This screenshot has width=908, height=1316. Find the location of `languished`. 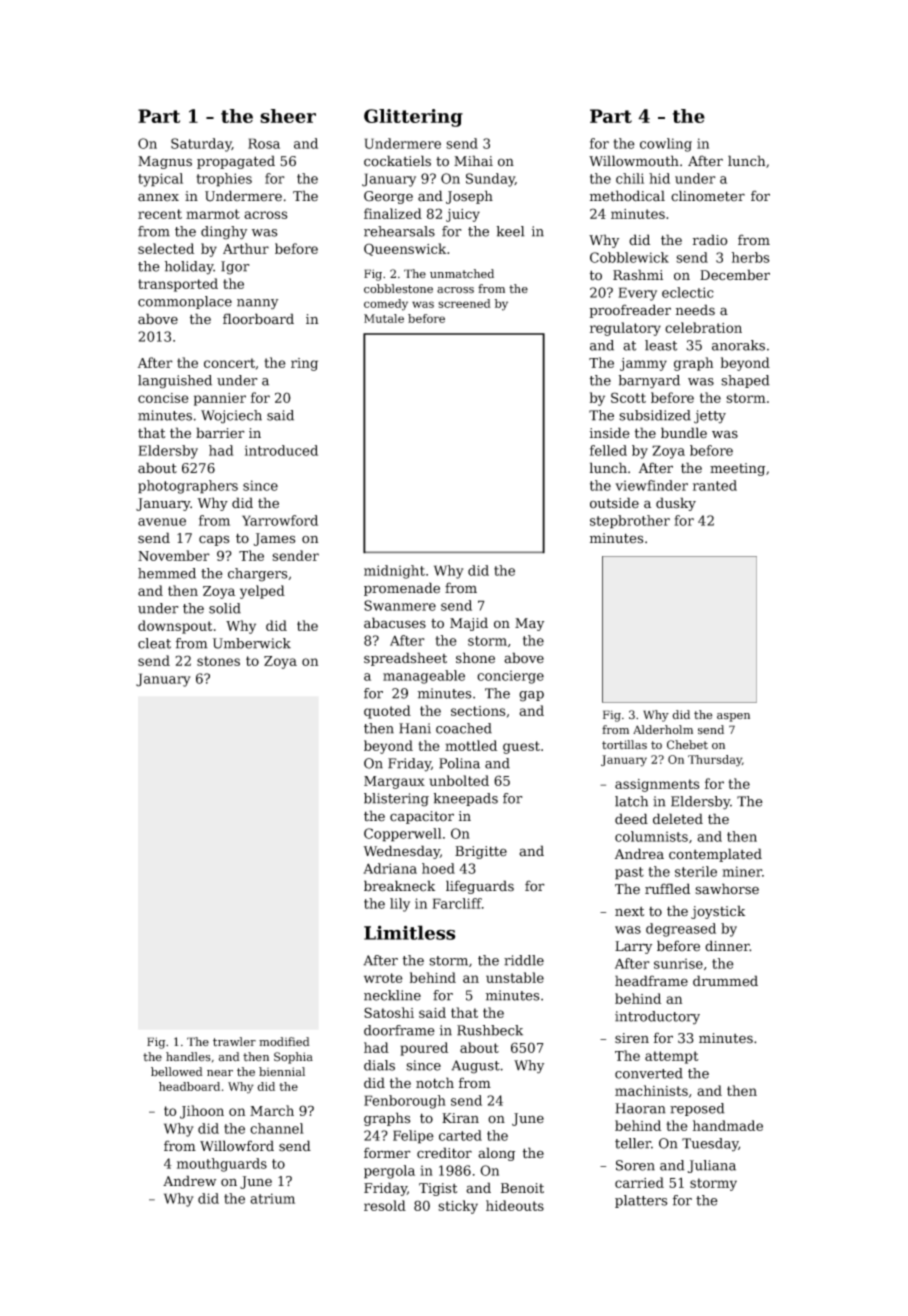

languished is located at coordinates (175, 382).
